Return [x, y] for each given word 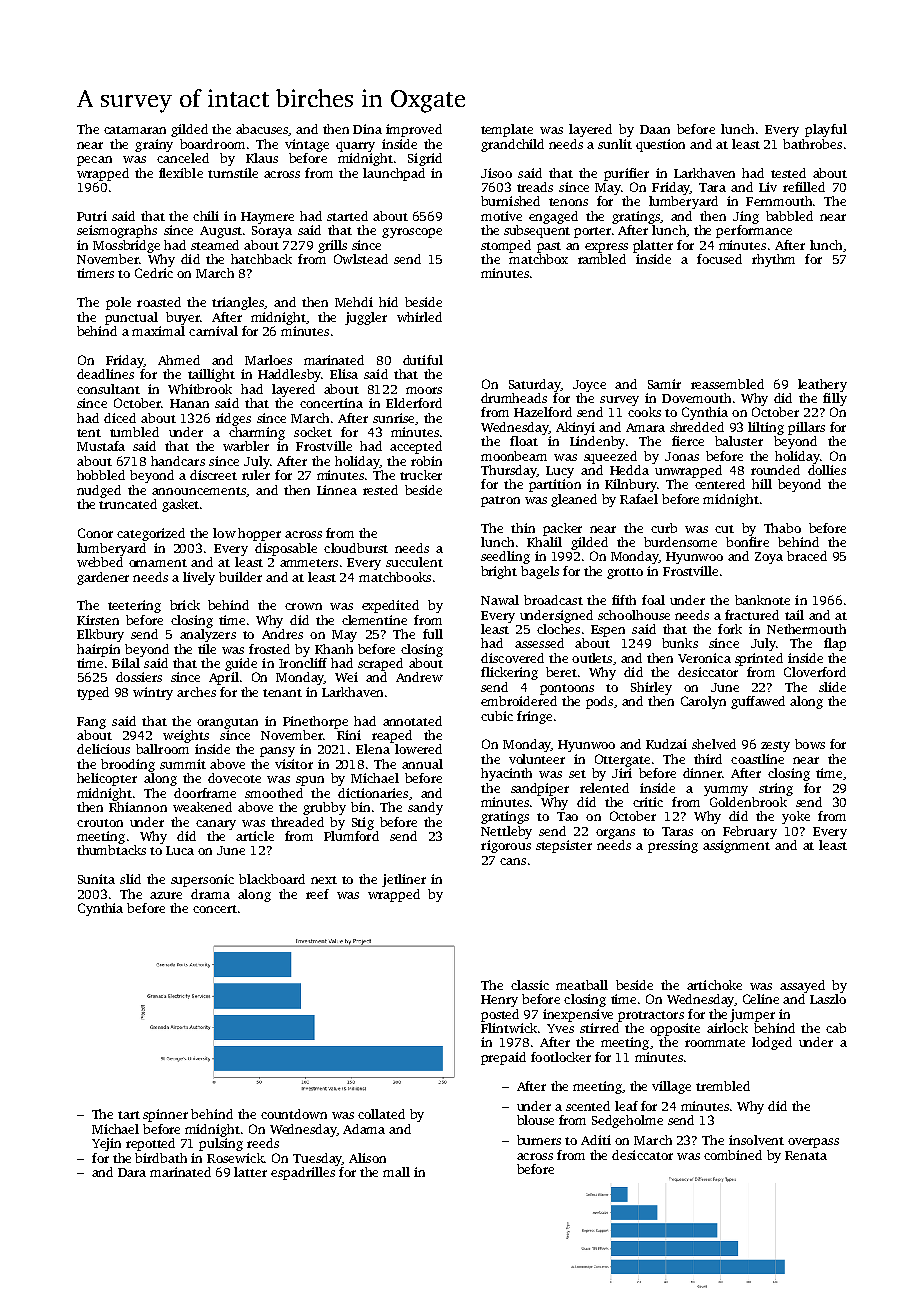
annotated [412, 721]
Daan [655, 129]
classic [530, 985]
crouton [100, 823]
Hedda [629, 470]
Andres [282, 634]
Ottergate [622, 760]
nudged [99, 491]
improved [414, 130]
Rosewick [235, 1158]
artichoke [714, 985]
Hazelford [543, 412]
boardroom [212, 144]
